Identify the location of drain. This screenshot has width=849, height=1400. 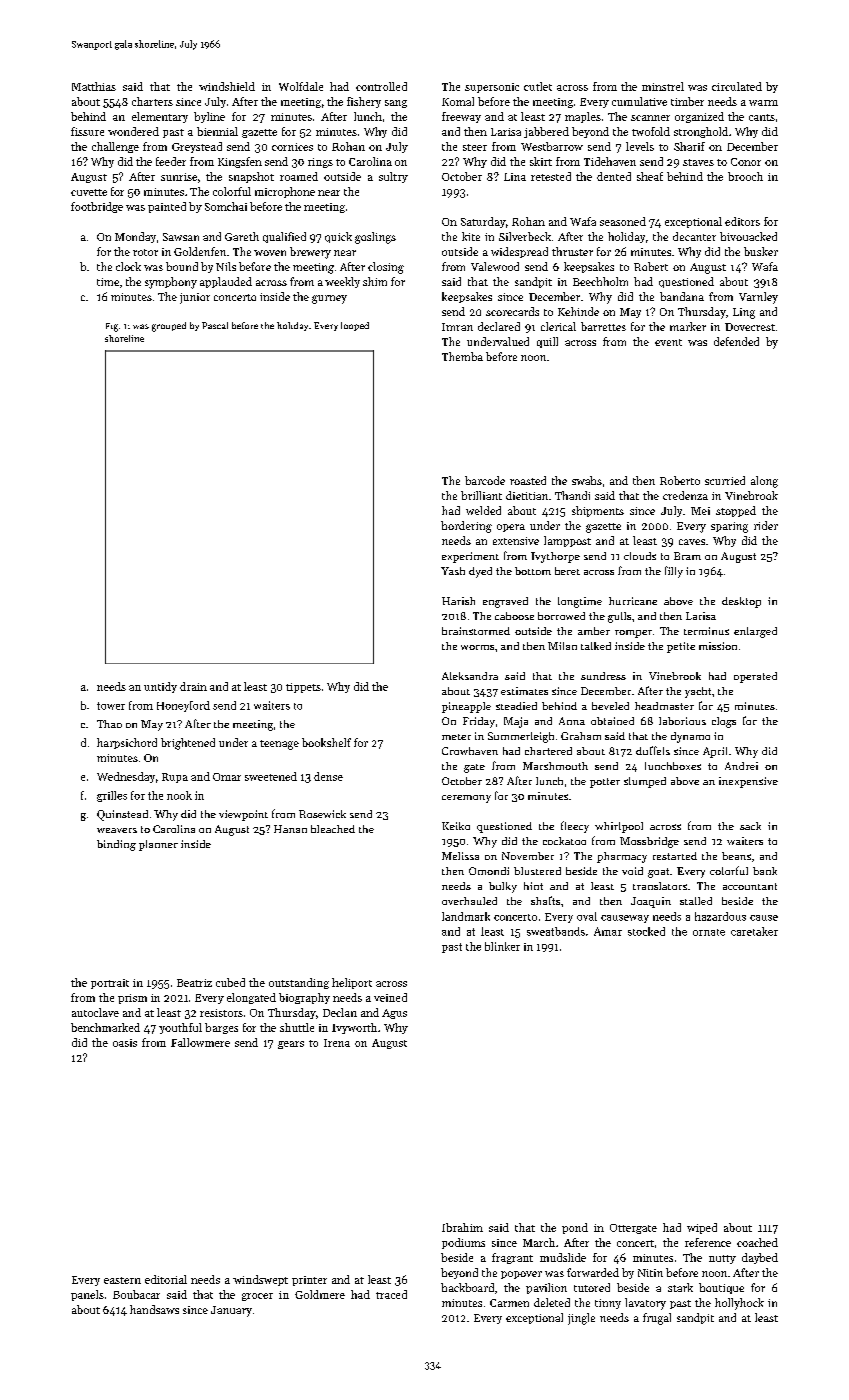
(193, 686).
